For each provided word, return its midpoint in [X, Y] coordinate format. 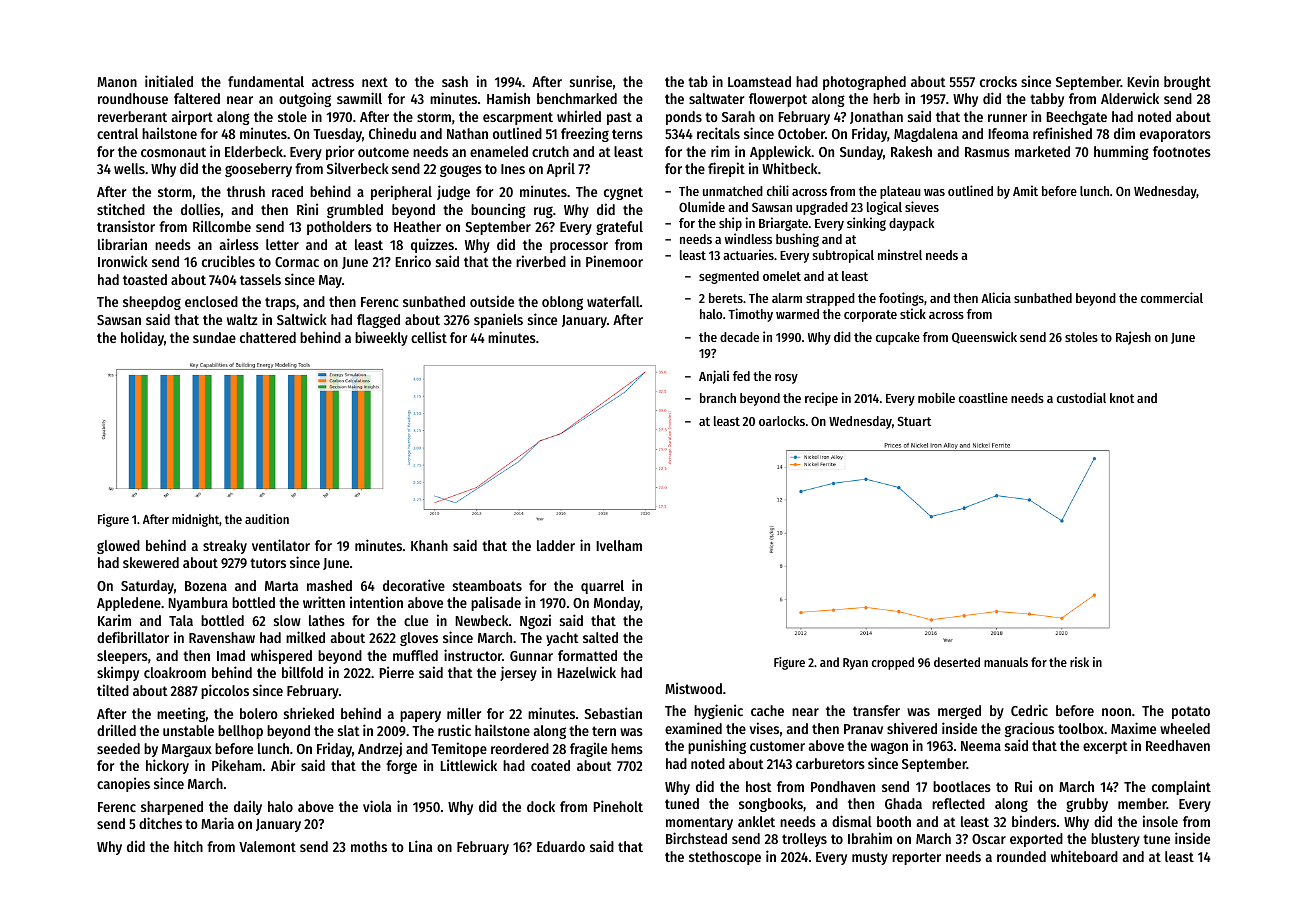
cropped [893, 663]
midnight [195, 520]
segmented [729, 277]
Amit [1025, 190]
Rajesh [1133, 338]
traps [280, 303]
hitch [188, 846]
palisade [496, 603]
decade [739, 337]
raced [287, 191]
